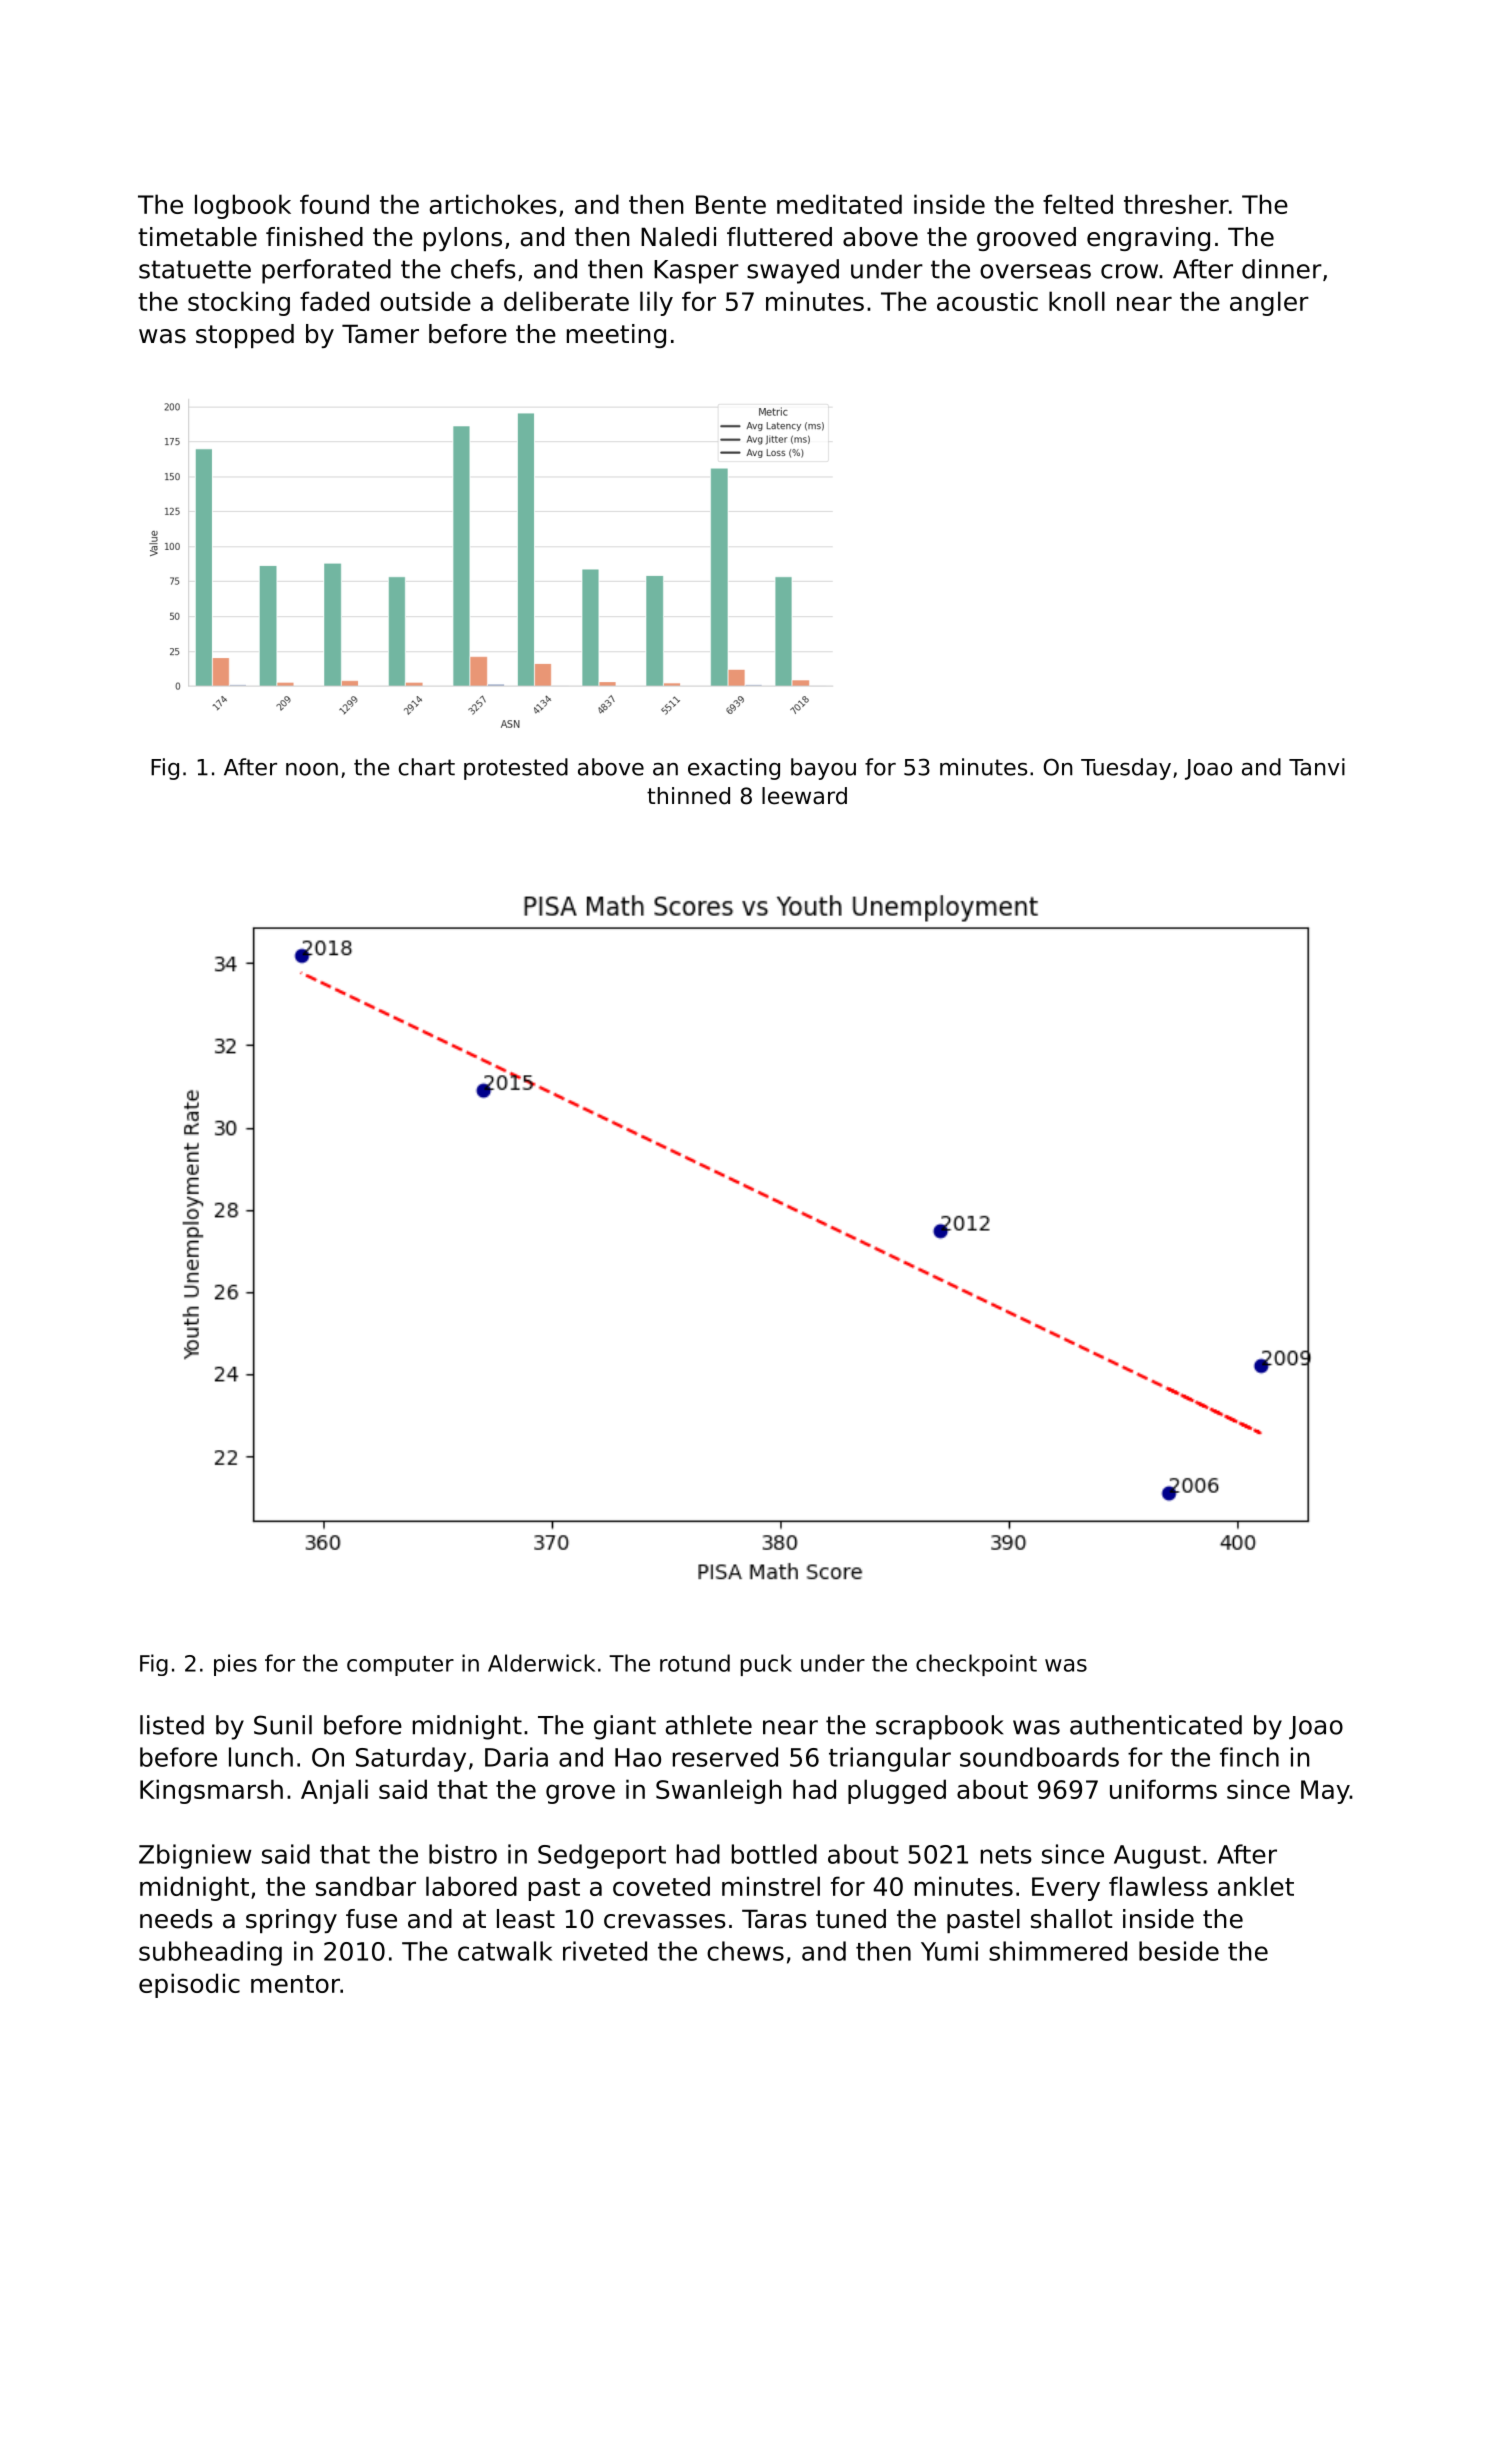 Image resolution: width=1496 pixels, height=2464 pixels. Describe the element at coordinates (1317, 767) in the screenshot. I see `Tanvi` at that location.
